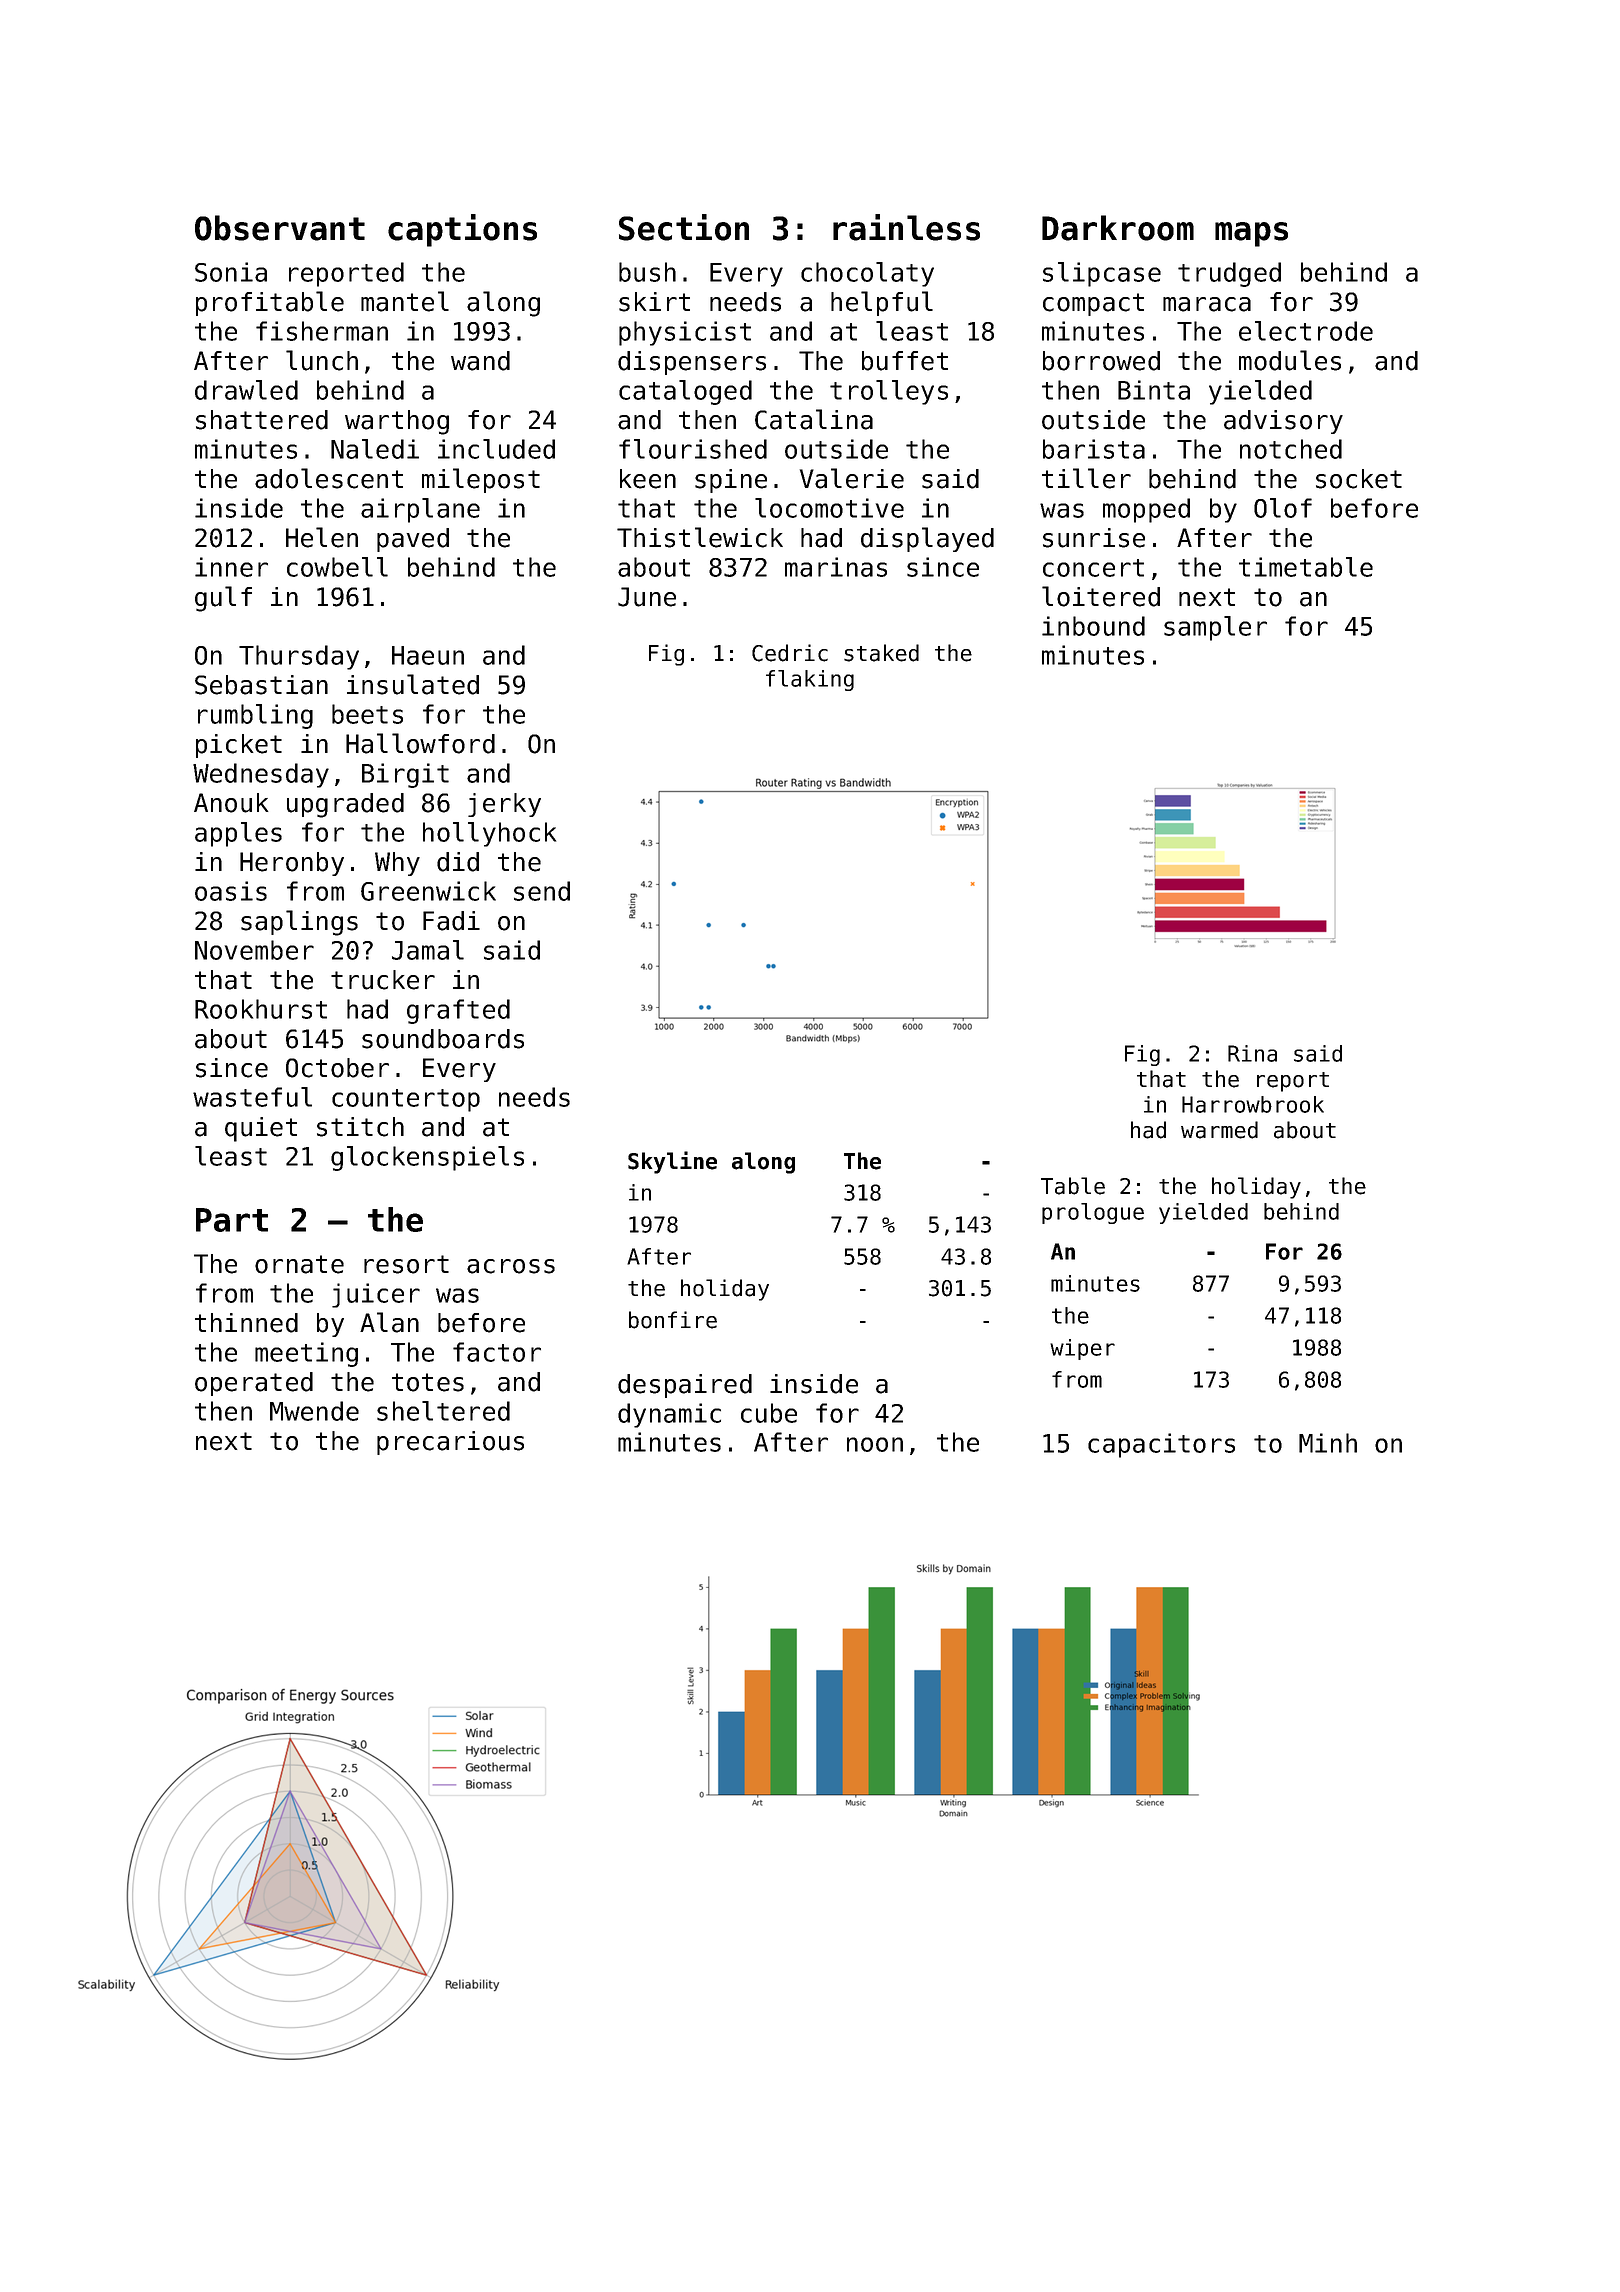 The height and width of the screenshot is (2292, 1620). What do you see at coordinates (927, 539) in the screenshot?
I see `displayed` at bounding box center [927, 539].
